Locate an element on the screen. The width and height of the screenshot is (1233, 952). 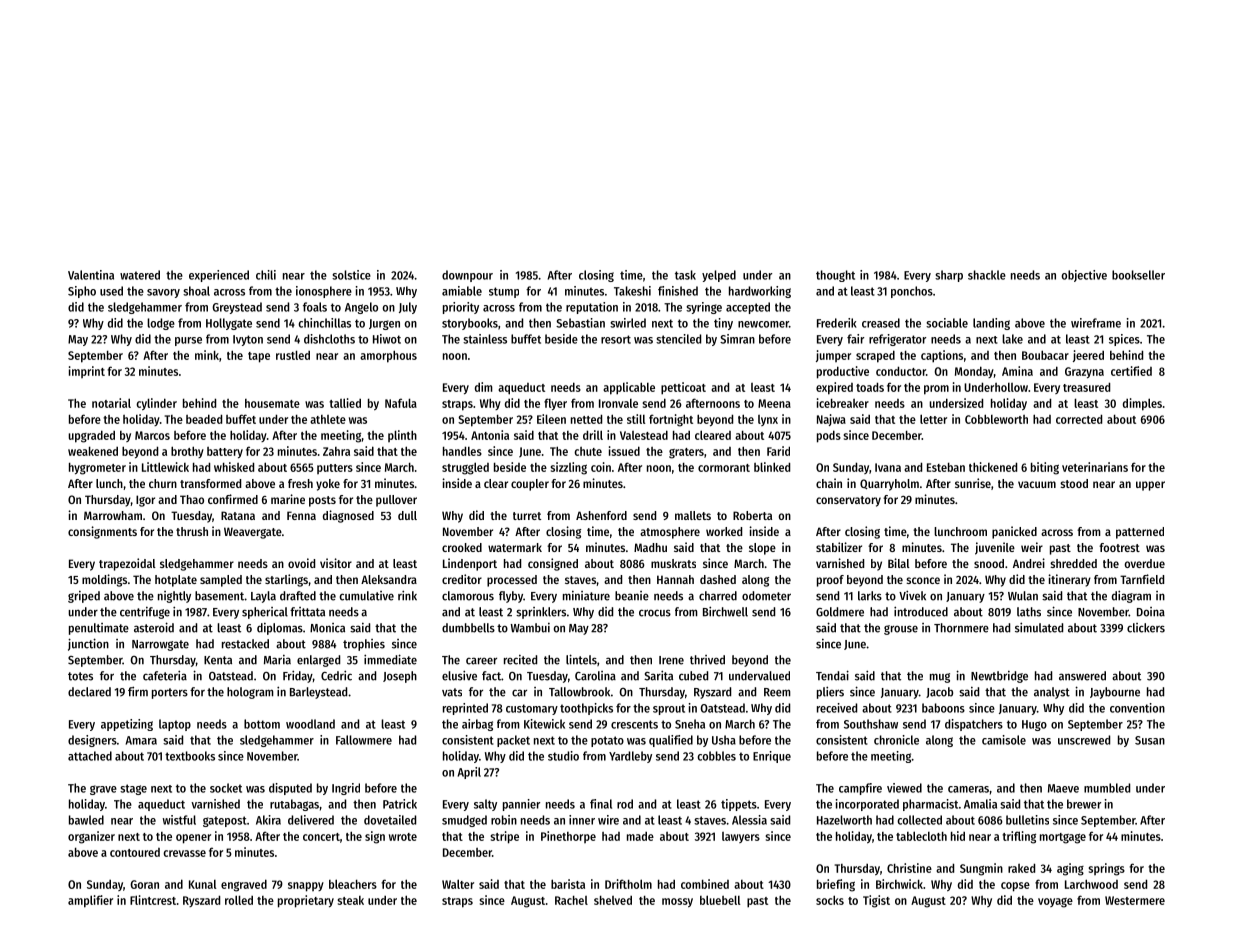
downpour is located at coordinates (467, 276).
